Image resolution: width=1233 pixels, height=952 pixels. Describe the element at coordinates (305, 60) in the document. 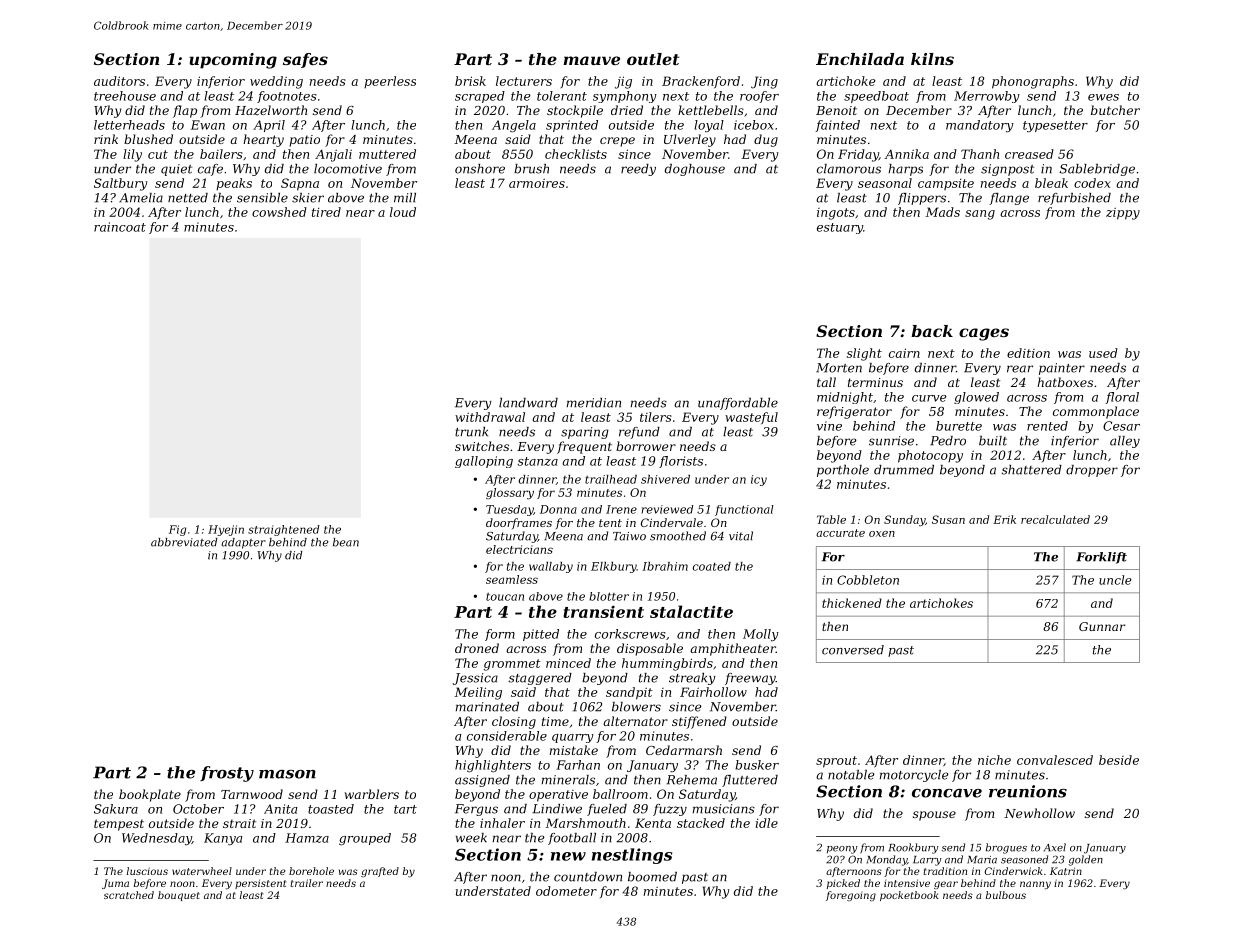

I see `safes` at that location.
